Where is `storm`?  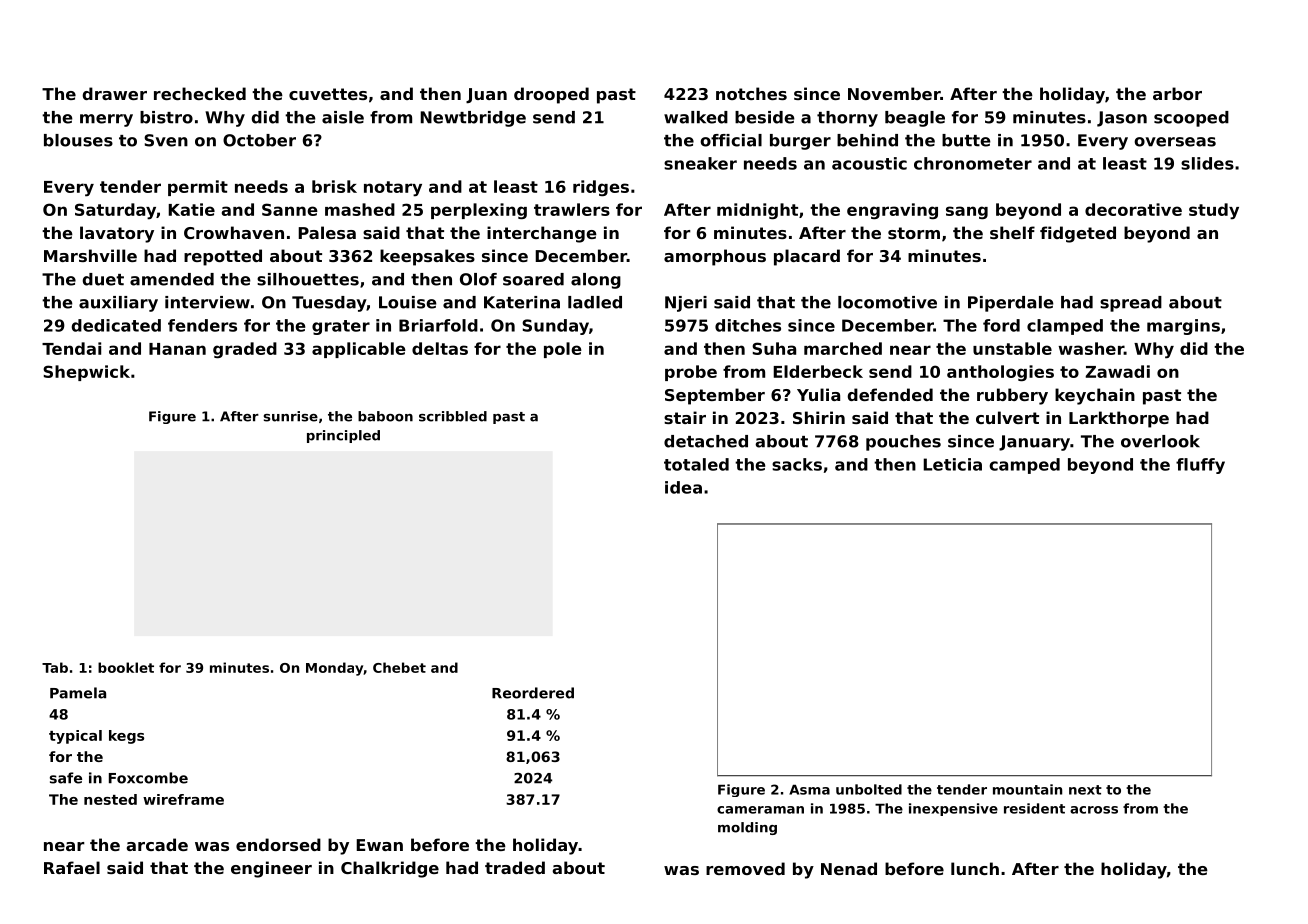
storm is located at coordinates (914, 233).
